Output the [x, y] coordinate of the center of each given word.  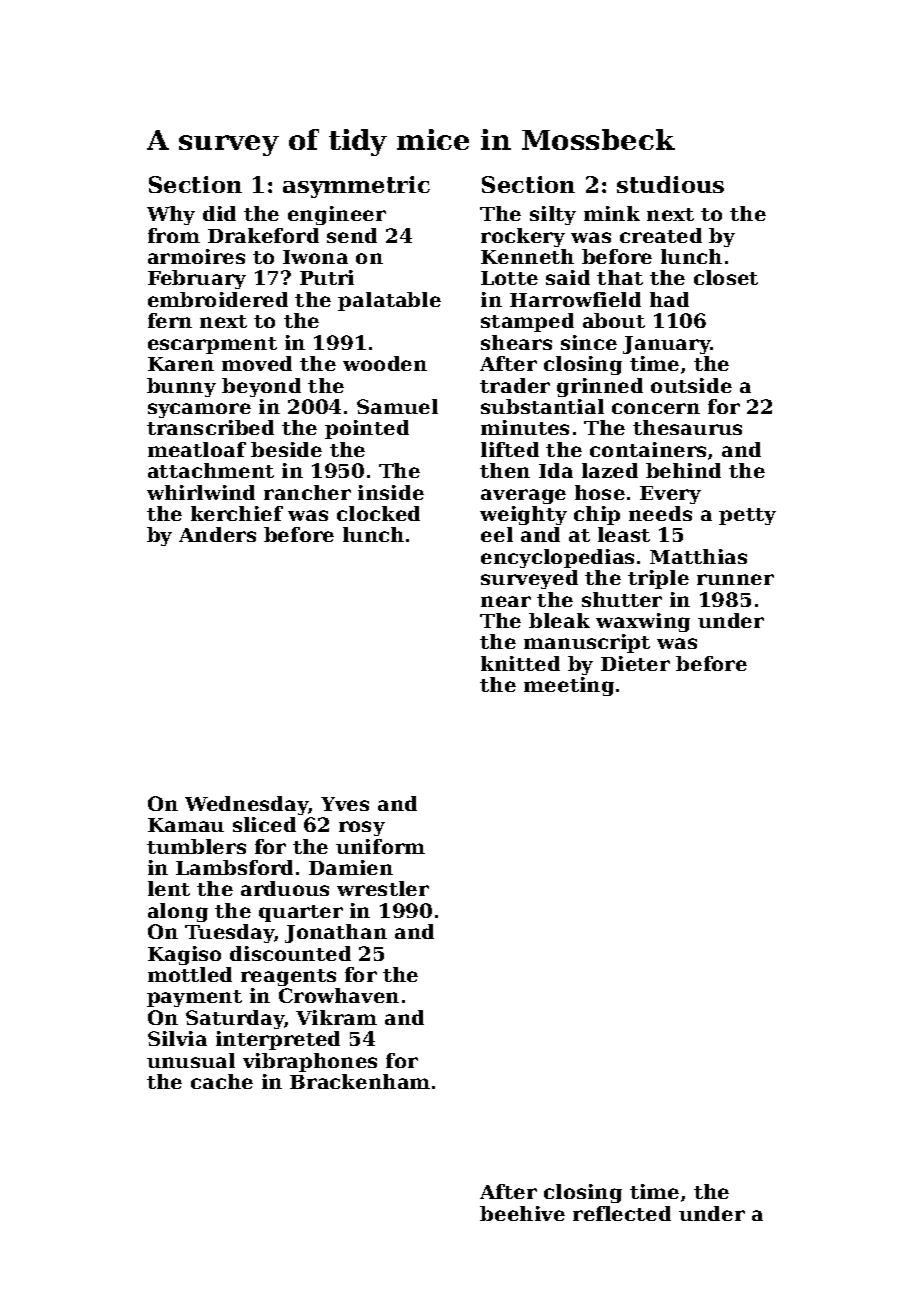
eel [497, 534]
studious [670, 184]
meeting [569, 686]
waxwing [643, 622]
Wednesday [247, 805]
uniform [380, 846]
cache [222, 1081]
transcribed [210, 427]
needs [660, 513]
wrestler [383, 888]
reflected [622, 1213]
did [219, 213]
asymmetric [356, 187]
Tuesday [229, 933]
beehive [522, 1213]
